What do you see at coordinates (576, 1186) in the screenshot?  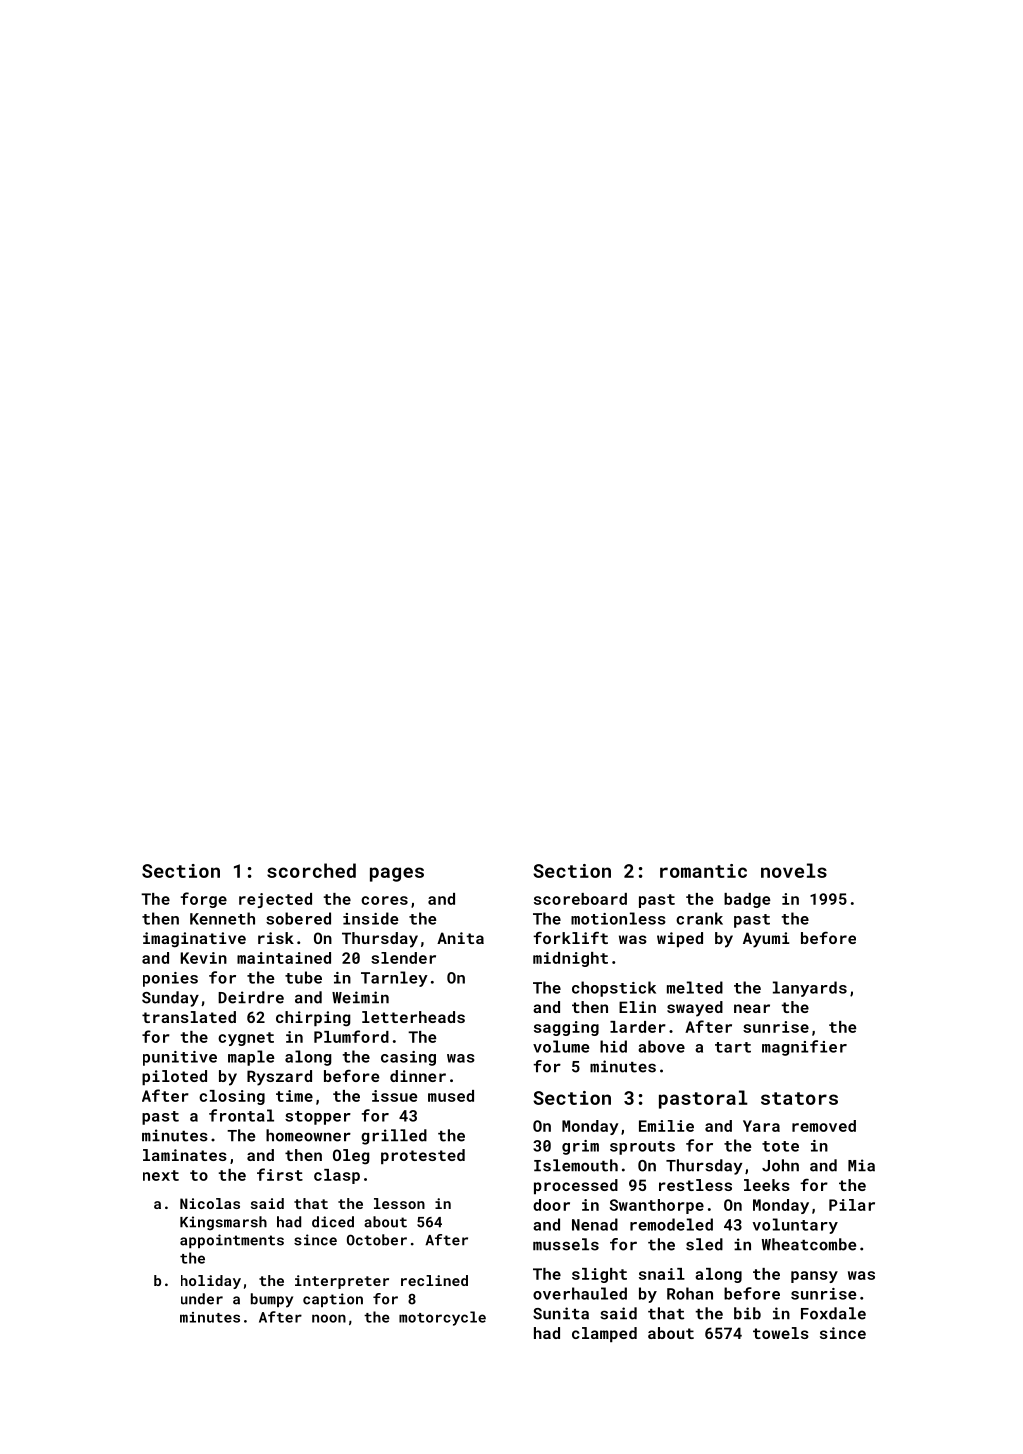 I see `processed` at bounding box center [576, 1186].
